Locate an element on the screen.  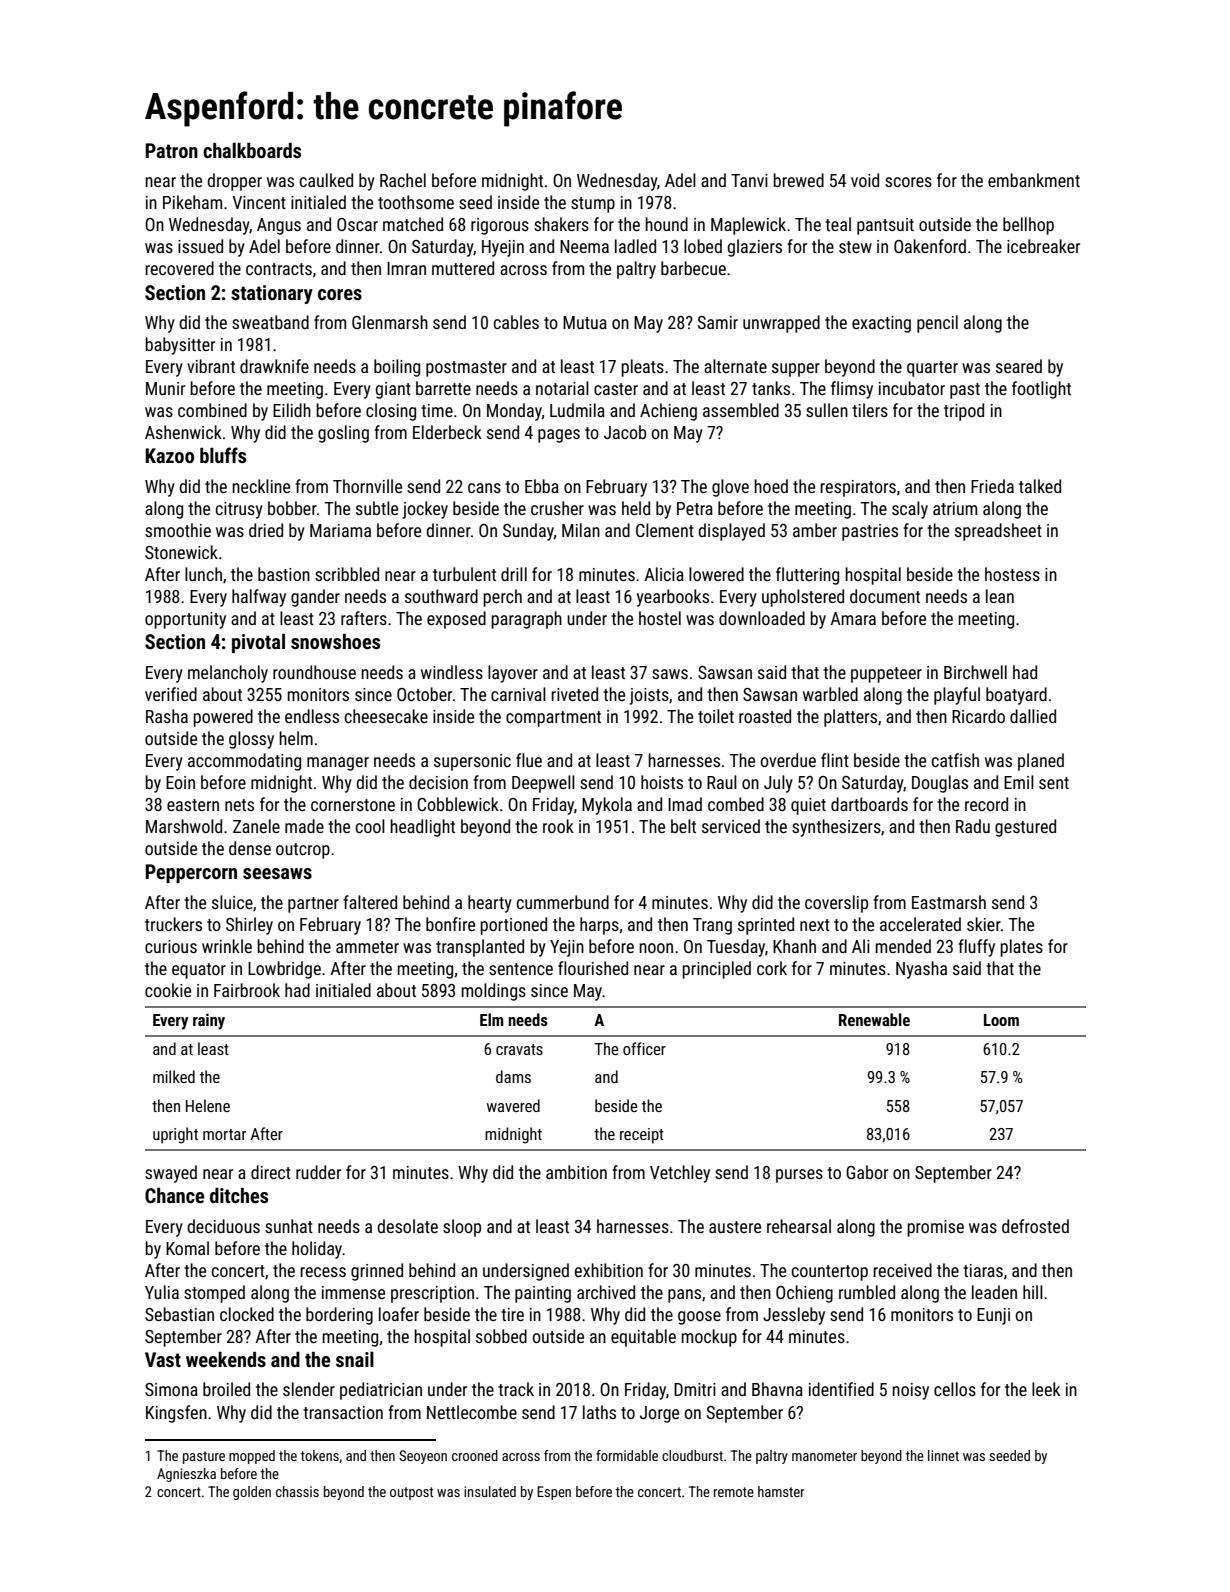
stump is located at coordinates (593, 205).
